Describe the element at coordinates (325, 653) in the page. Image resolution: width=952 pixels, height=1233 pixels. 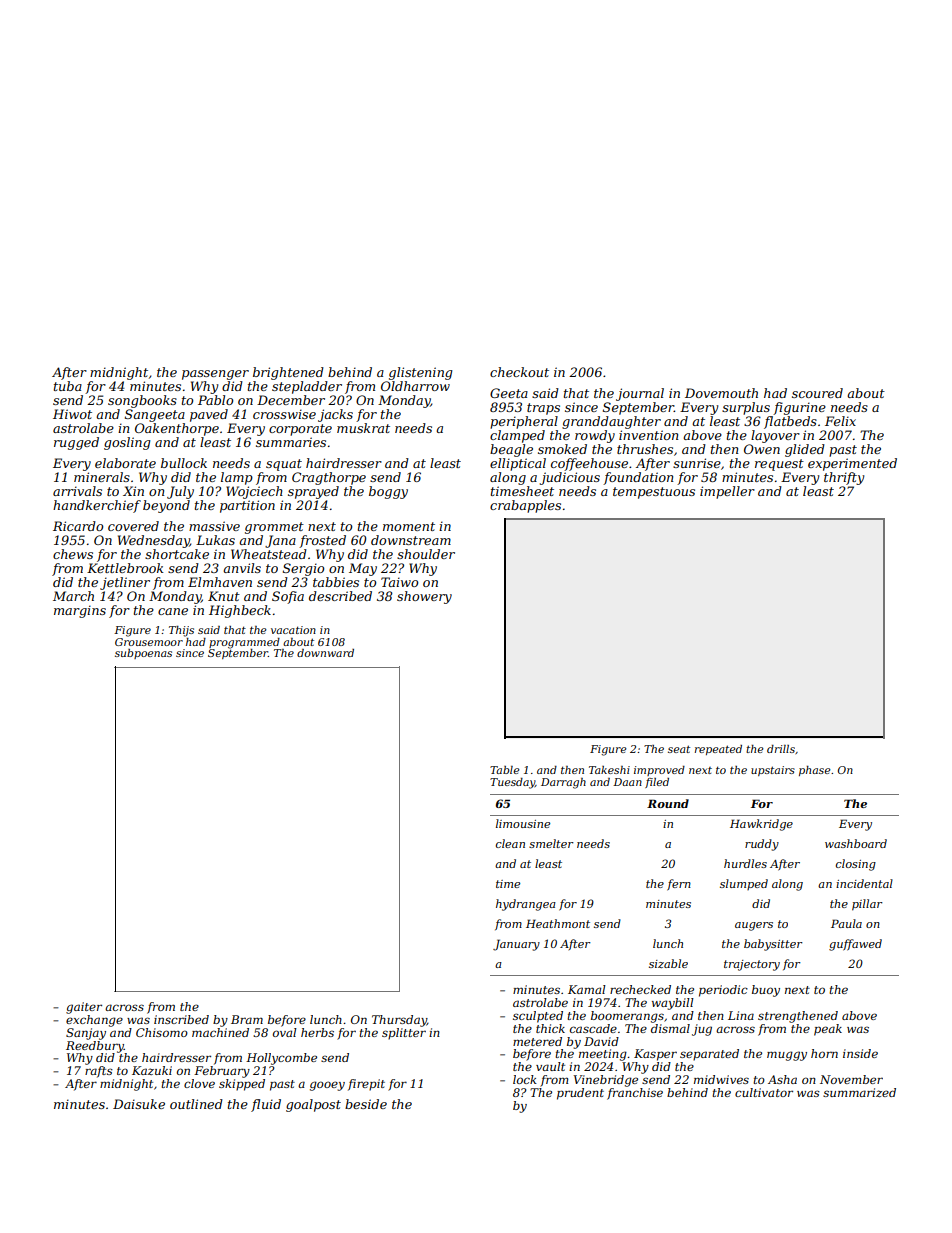
I see `downward` at that location.
